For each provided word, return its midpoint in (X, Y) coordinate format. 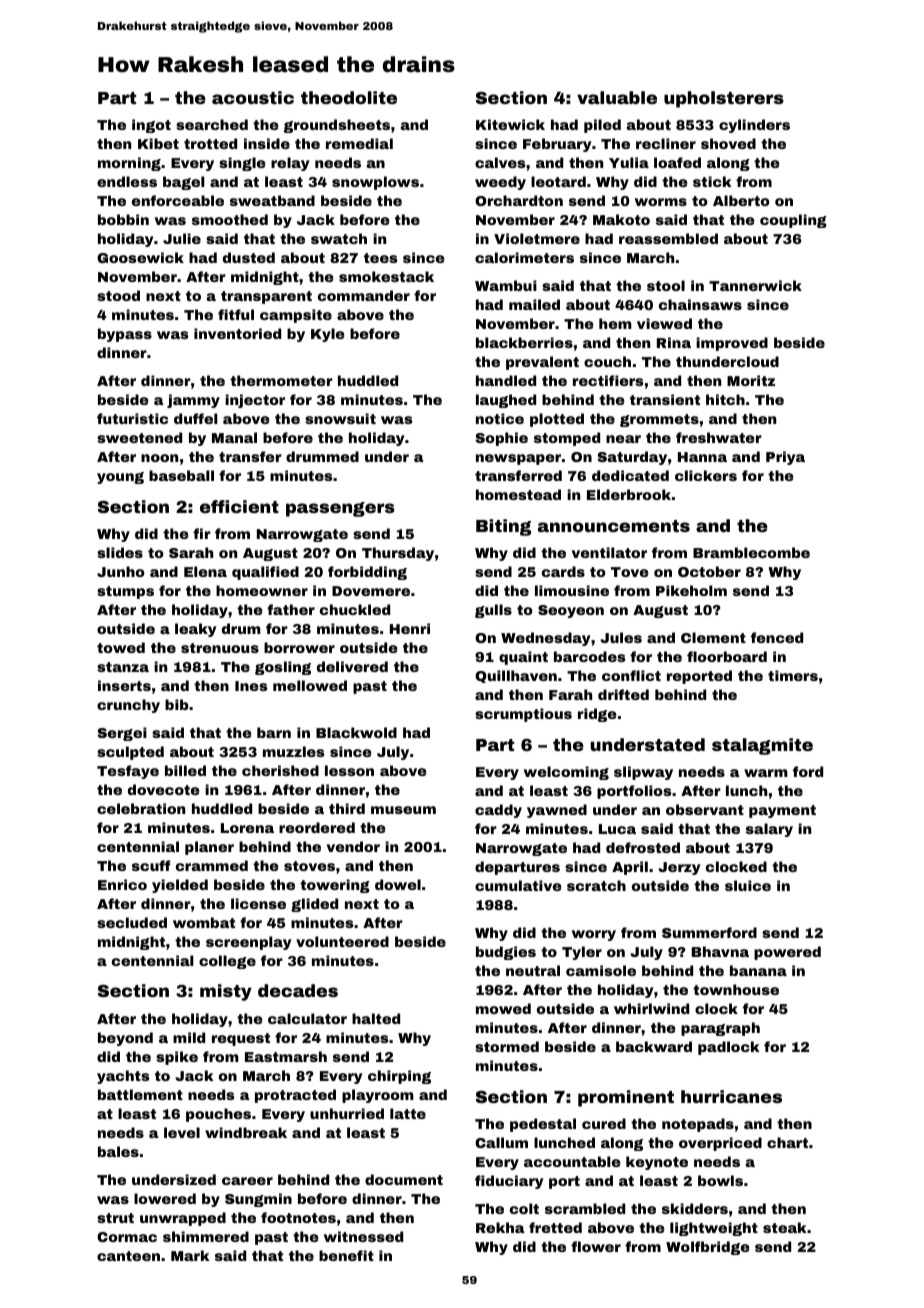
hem (615, 323)
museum (403, 810)
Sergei (122, 734)
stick (712, 181)
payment (782, 811)
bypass (125, 335)
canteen (128, 1256)
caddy (498, 811)
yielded (180, 886)
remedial (359, 143)
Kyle (327, 335)
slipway (643, 773)
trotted (210, 143)
